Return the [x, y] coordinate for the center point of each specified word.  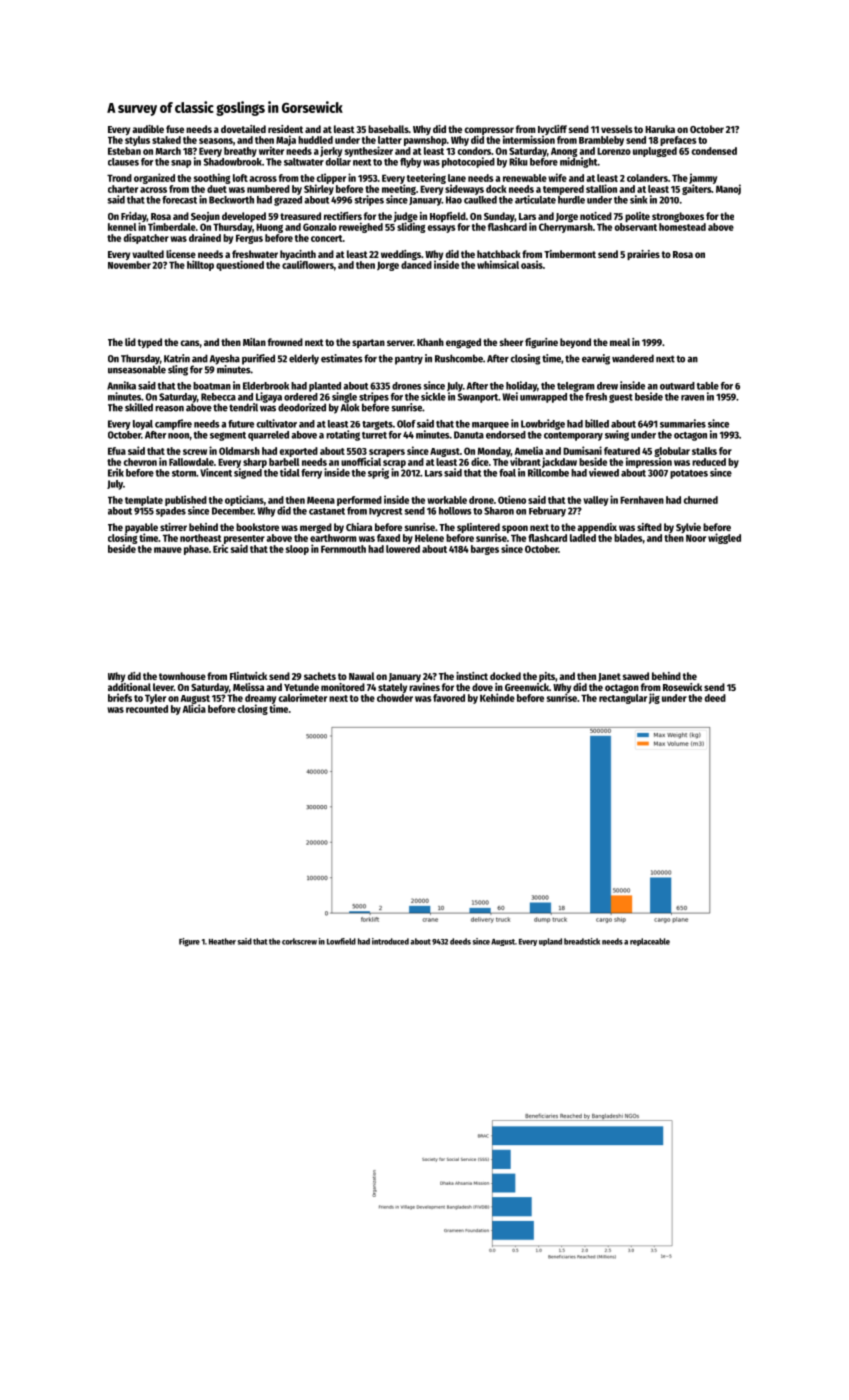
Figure [189, 942]
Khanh [430, 342]
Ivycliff [552, 130]
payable [141, 528]
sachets [320, 676]
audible [148, 129]
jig [654, 698]
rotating [343, 435]
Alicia [194, 708]
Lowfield [341, 941]
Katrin [177, 358]
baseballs [388, 129]
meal [620, 342]
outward [677, 386]
